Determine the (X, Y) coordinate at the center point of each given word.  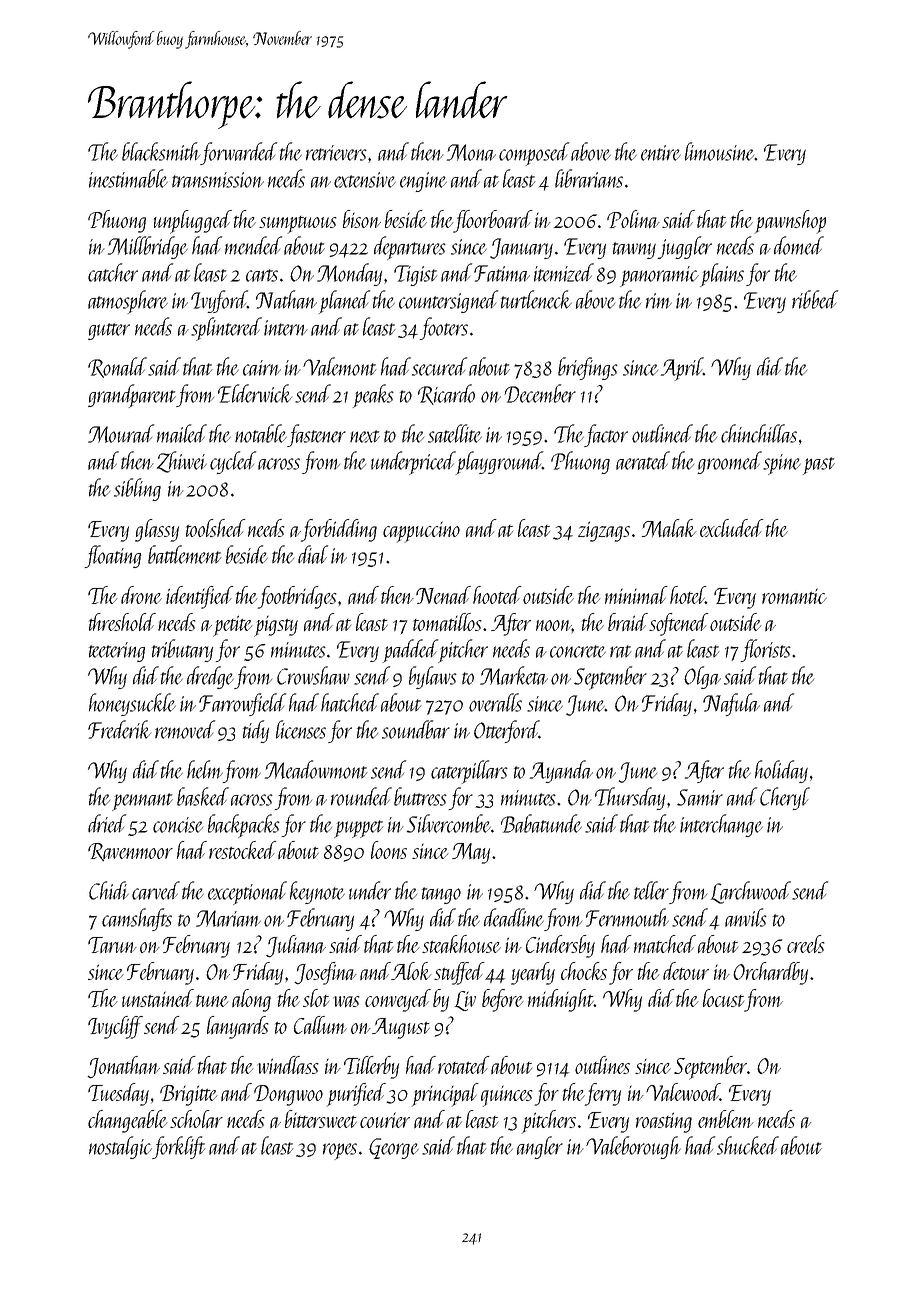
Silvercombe (449, 823)
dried (107, 823)
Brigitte (189, 1095)
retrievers (336, 153)
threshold (122, 622)
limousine (720, 151)
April (682, 369)
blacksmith (161, 151)
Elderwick (255, 393)
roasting (664, 1122)
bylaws (433, 677)
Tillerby (371, 1067)
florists (766, 650)
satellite (455, 433)
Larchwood (751, 892)
